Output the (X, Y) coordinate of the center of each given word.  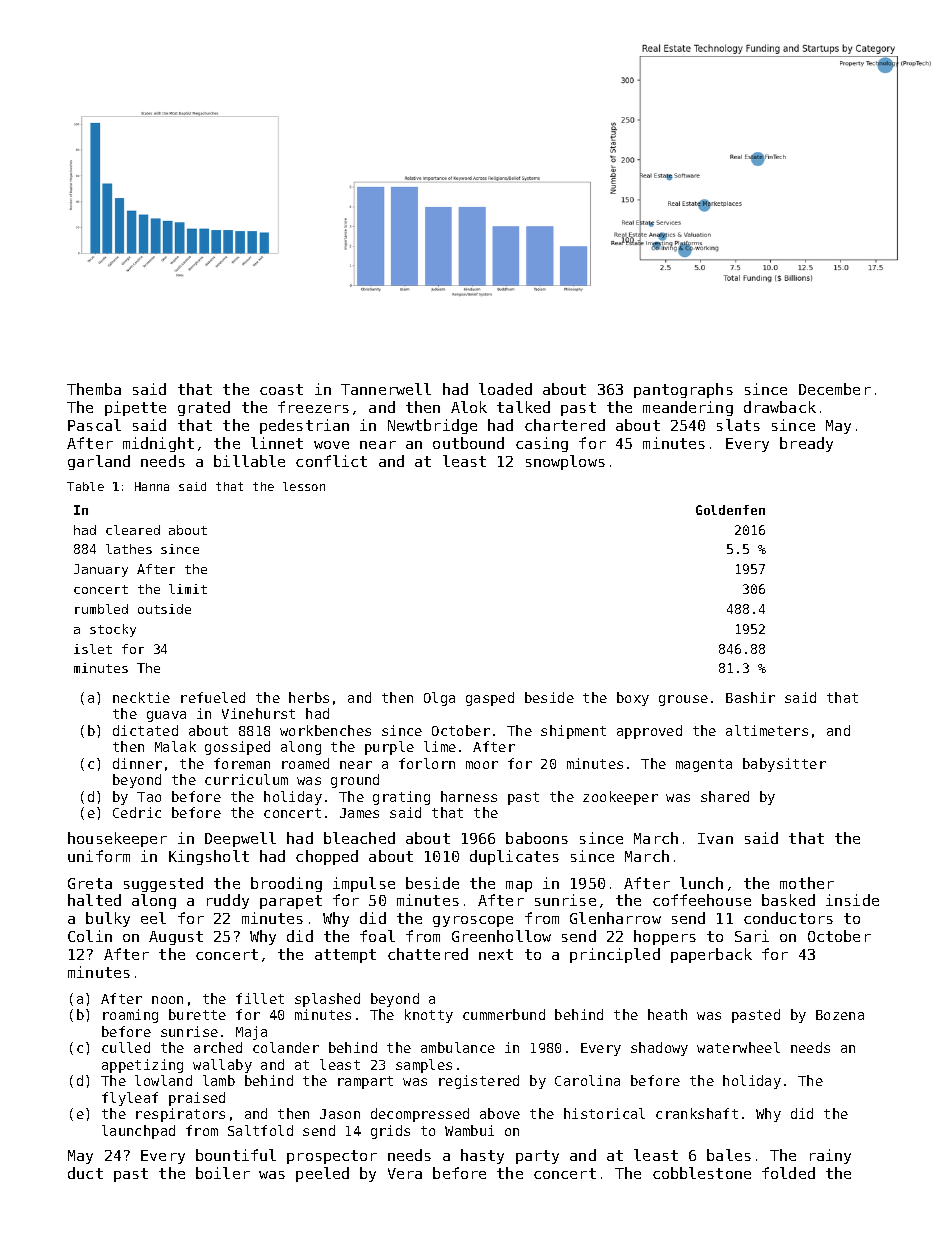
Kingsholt (209, 857)
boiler (223, 1173)
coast (281, 389)
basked (788, 900)
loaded (505, 389)
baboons (537, 838)
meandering (688, 408)
